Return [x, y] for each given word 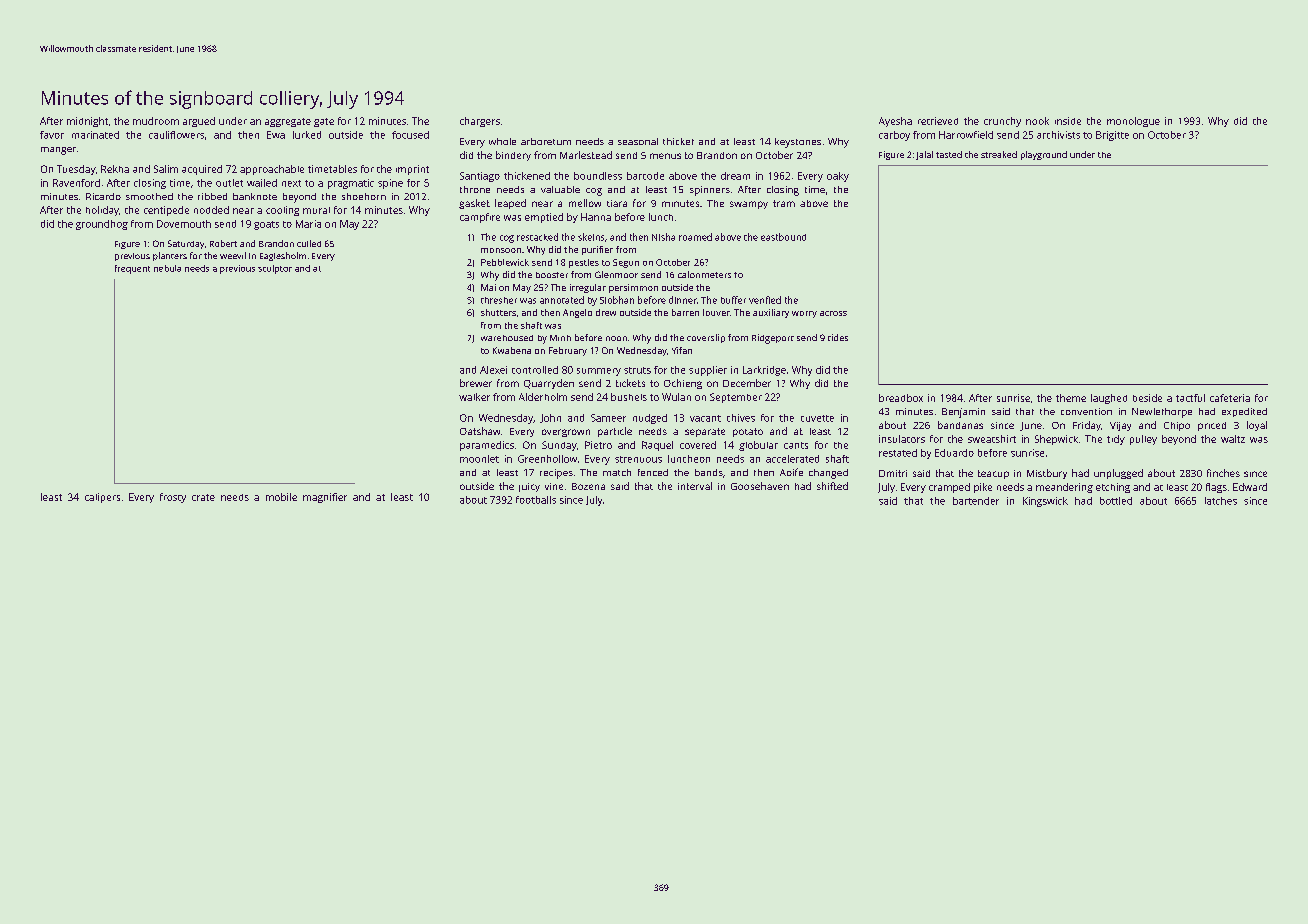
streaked [999, 154]
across [833, 313]
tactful [1190, 398]
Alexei [493, 370]
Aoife [791, 472]
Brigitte [1112, 136]
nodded [211, 210]
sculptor [275, 269]
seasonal [638, 141]
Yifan [682, 350]
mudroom [156, 121]
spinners [710, 191]
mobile [281, 497]
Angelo [577, 313]
